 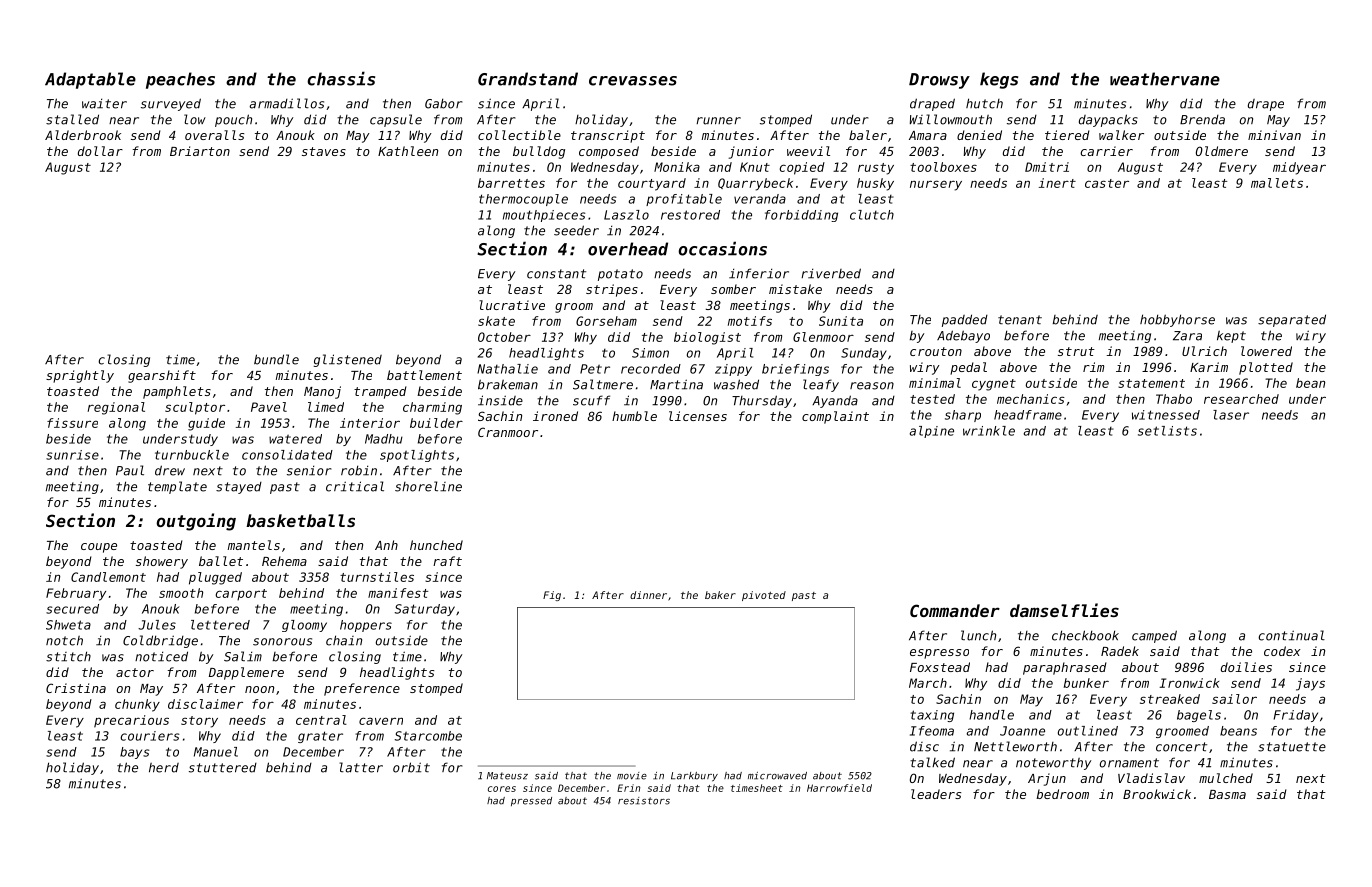 I want to click on jays, so click(x=1310, y=684).
